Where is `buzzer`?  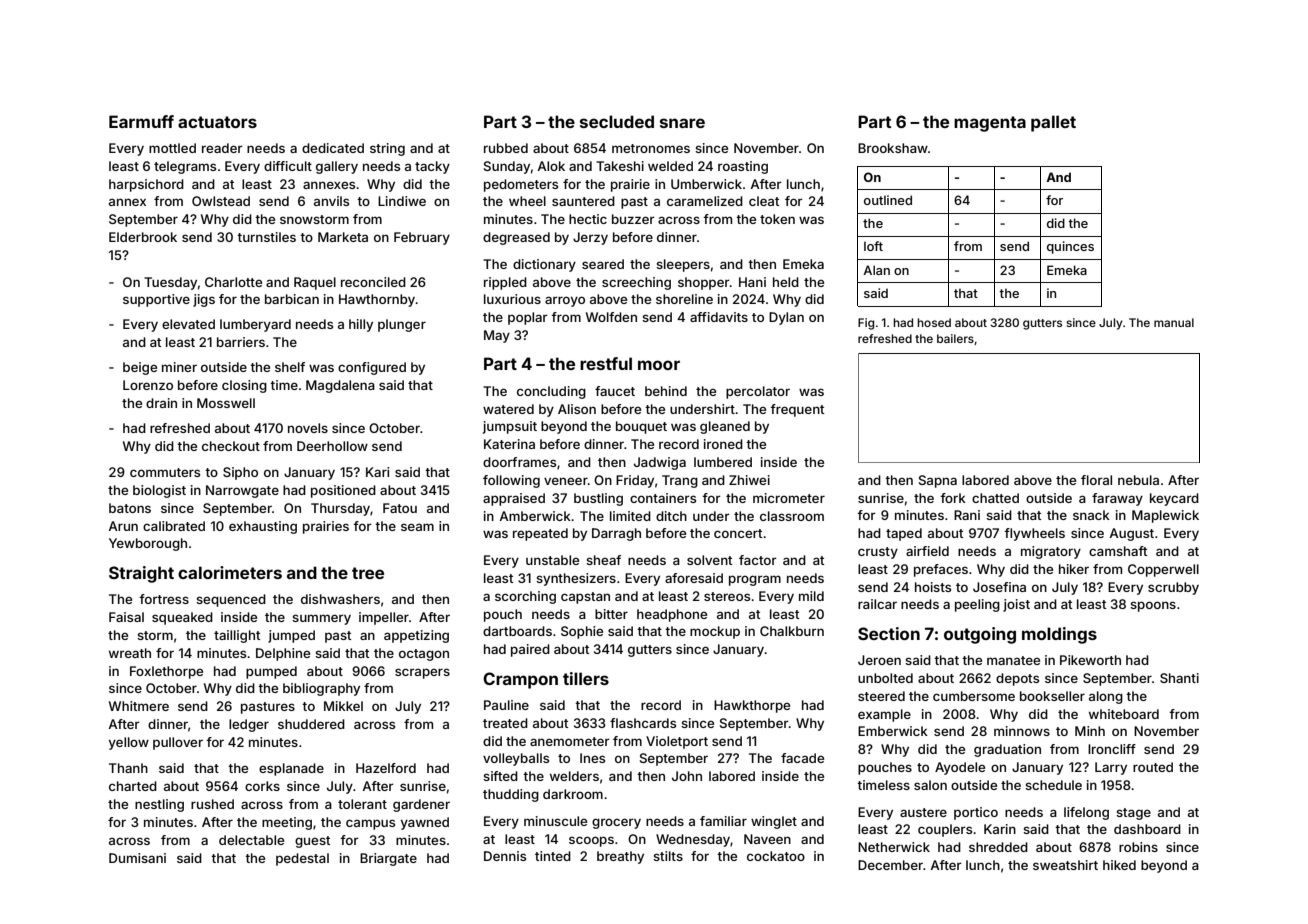 buzzer is located at coordinates (633, 219).
